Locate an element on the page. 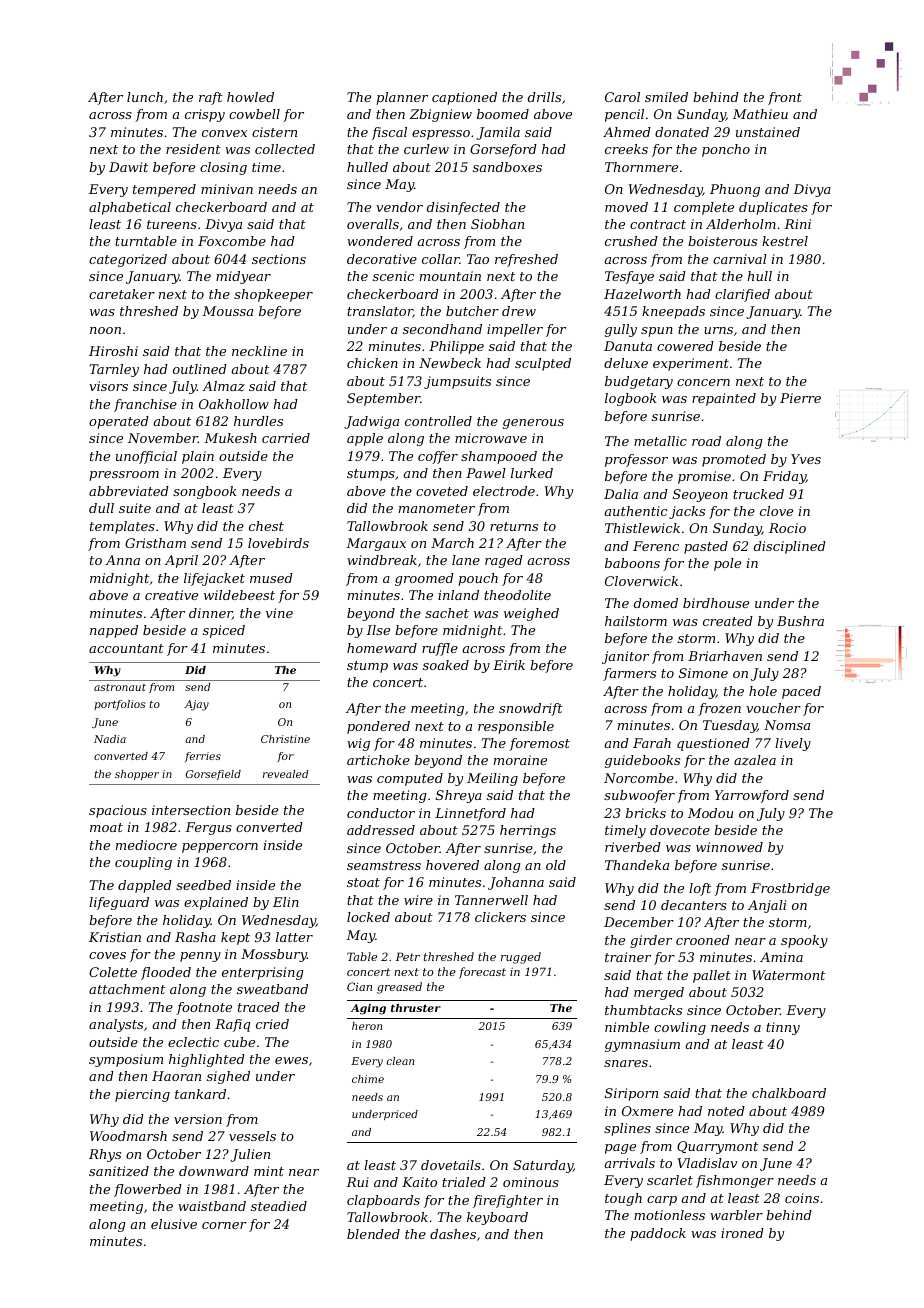  Rini is located at coordinates (797, 224).
